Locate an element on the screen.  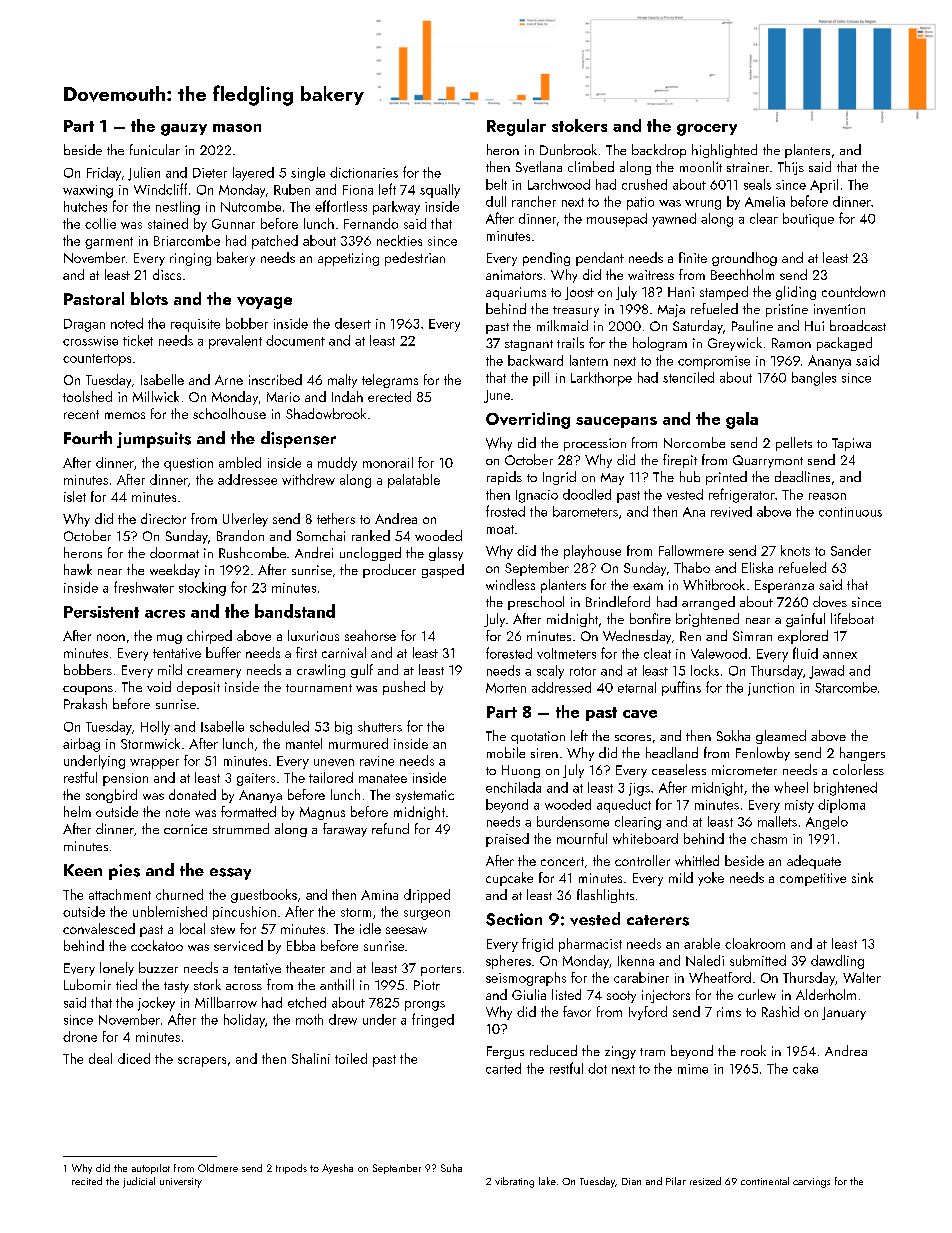
scheduled is located at coordinates (279, 726).
